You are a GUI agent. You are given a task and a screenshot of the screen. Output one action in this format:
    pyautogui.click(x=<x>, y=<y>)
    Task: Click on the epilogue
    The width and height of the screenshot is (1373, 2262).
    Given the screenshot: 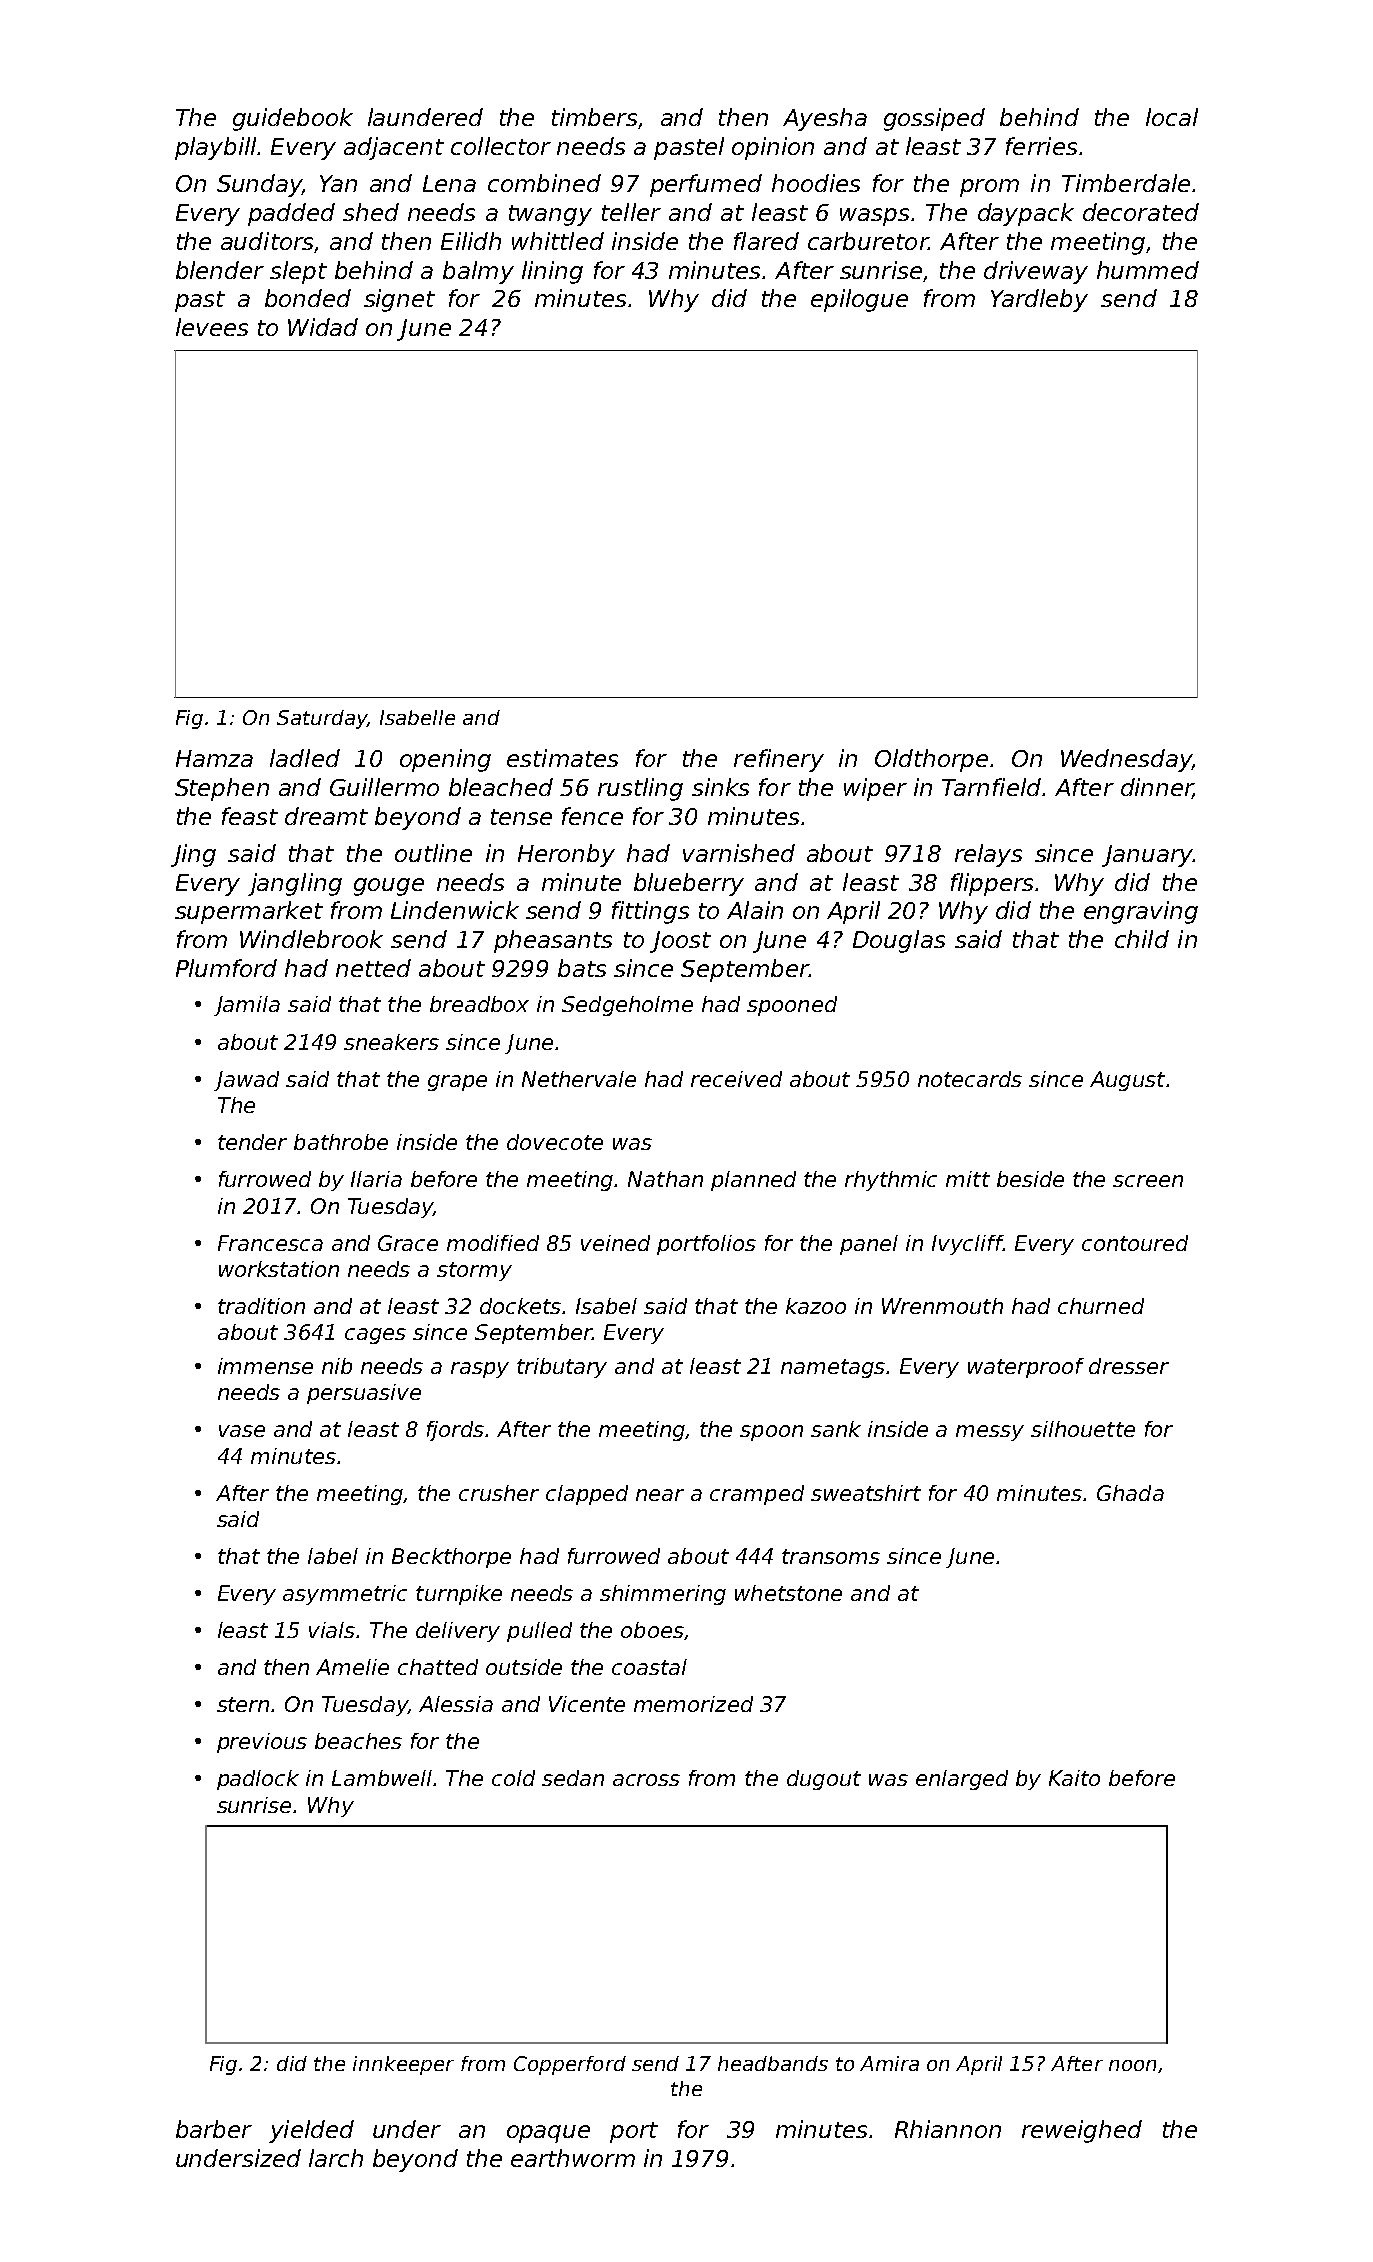 What is the action you would take?
    pyautogui.click(x=859, y=300)
